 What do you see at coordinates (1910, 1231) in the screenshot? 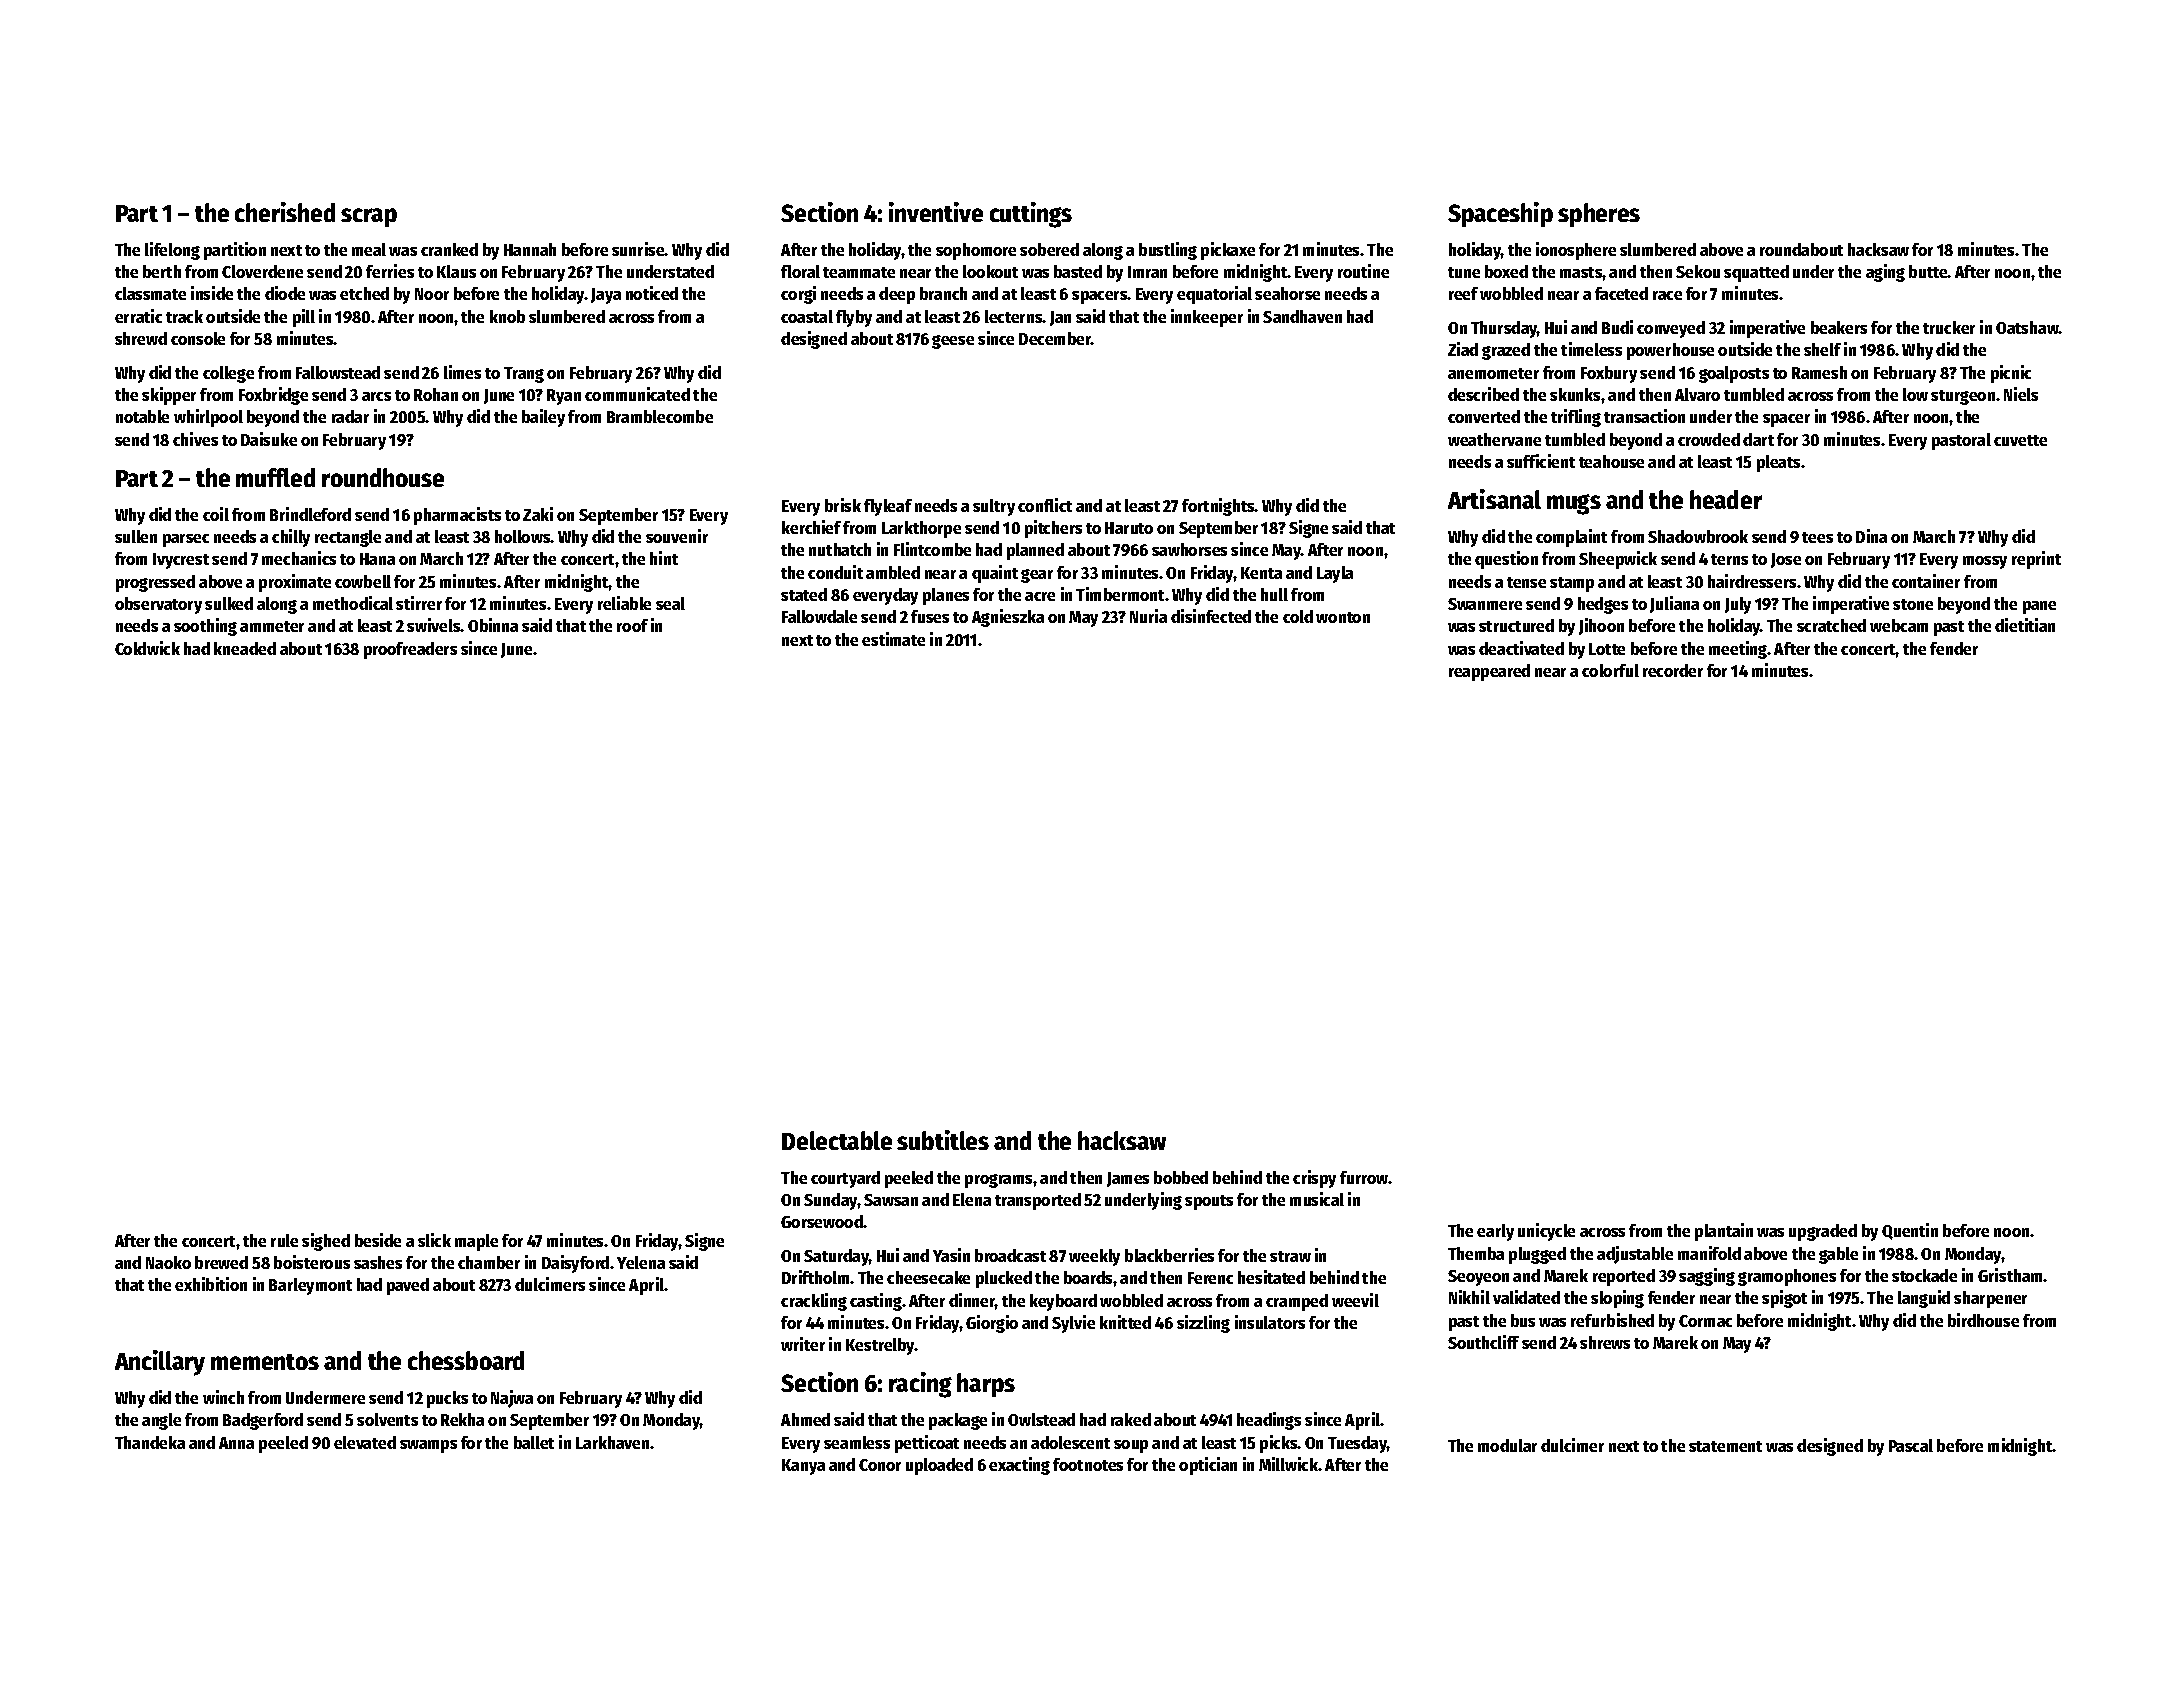
I see `Quentin` at bounding box center [1910, 1231].
